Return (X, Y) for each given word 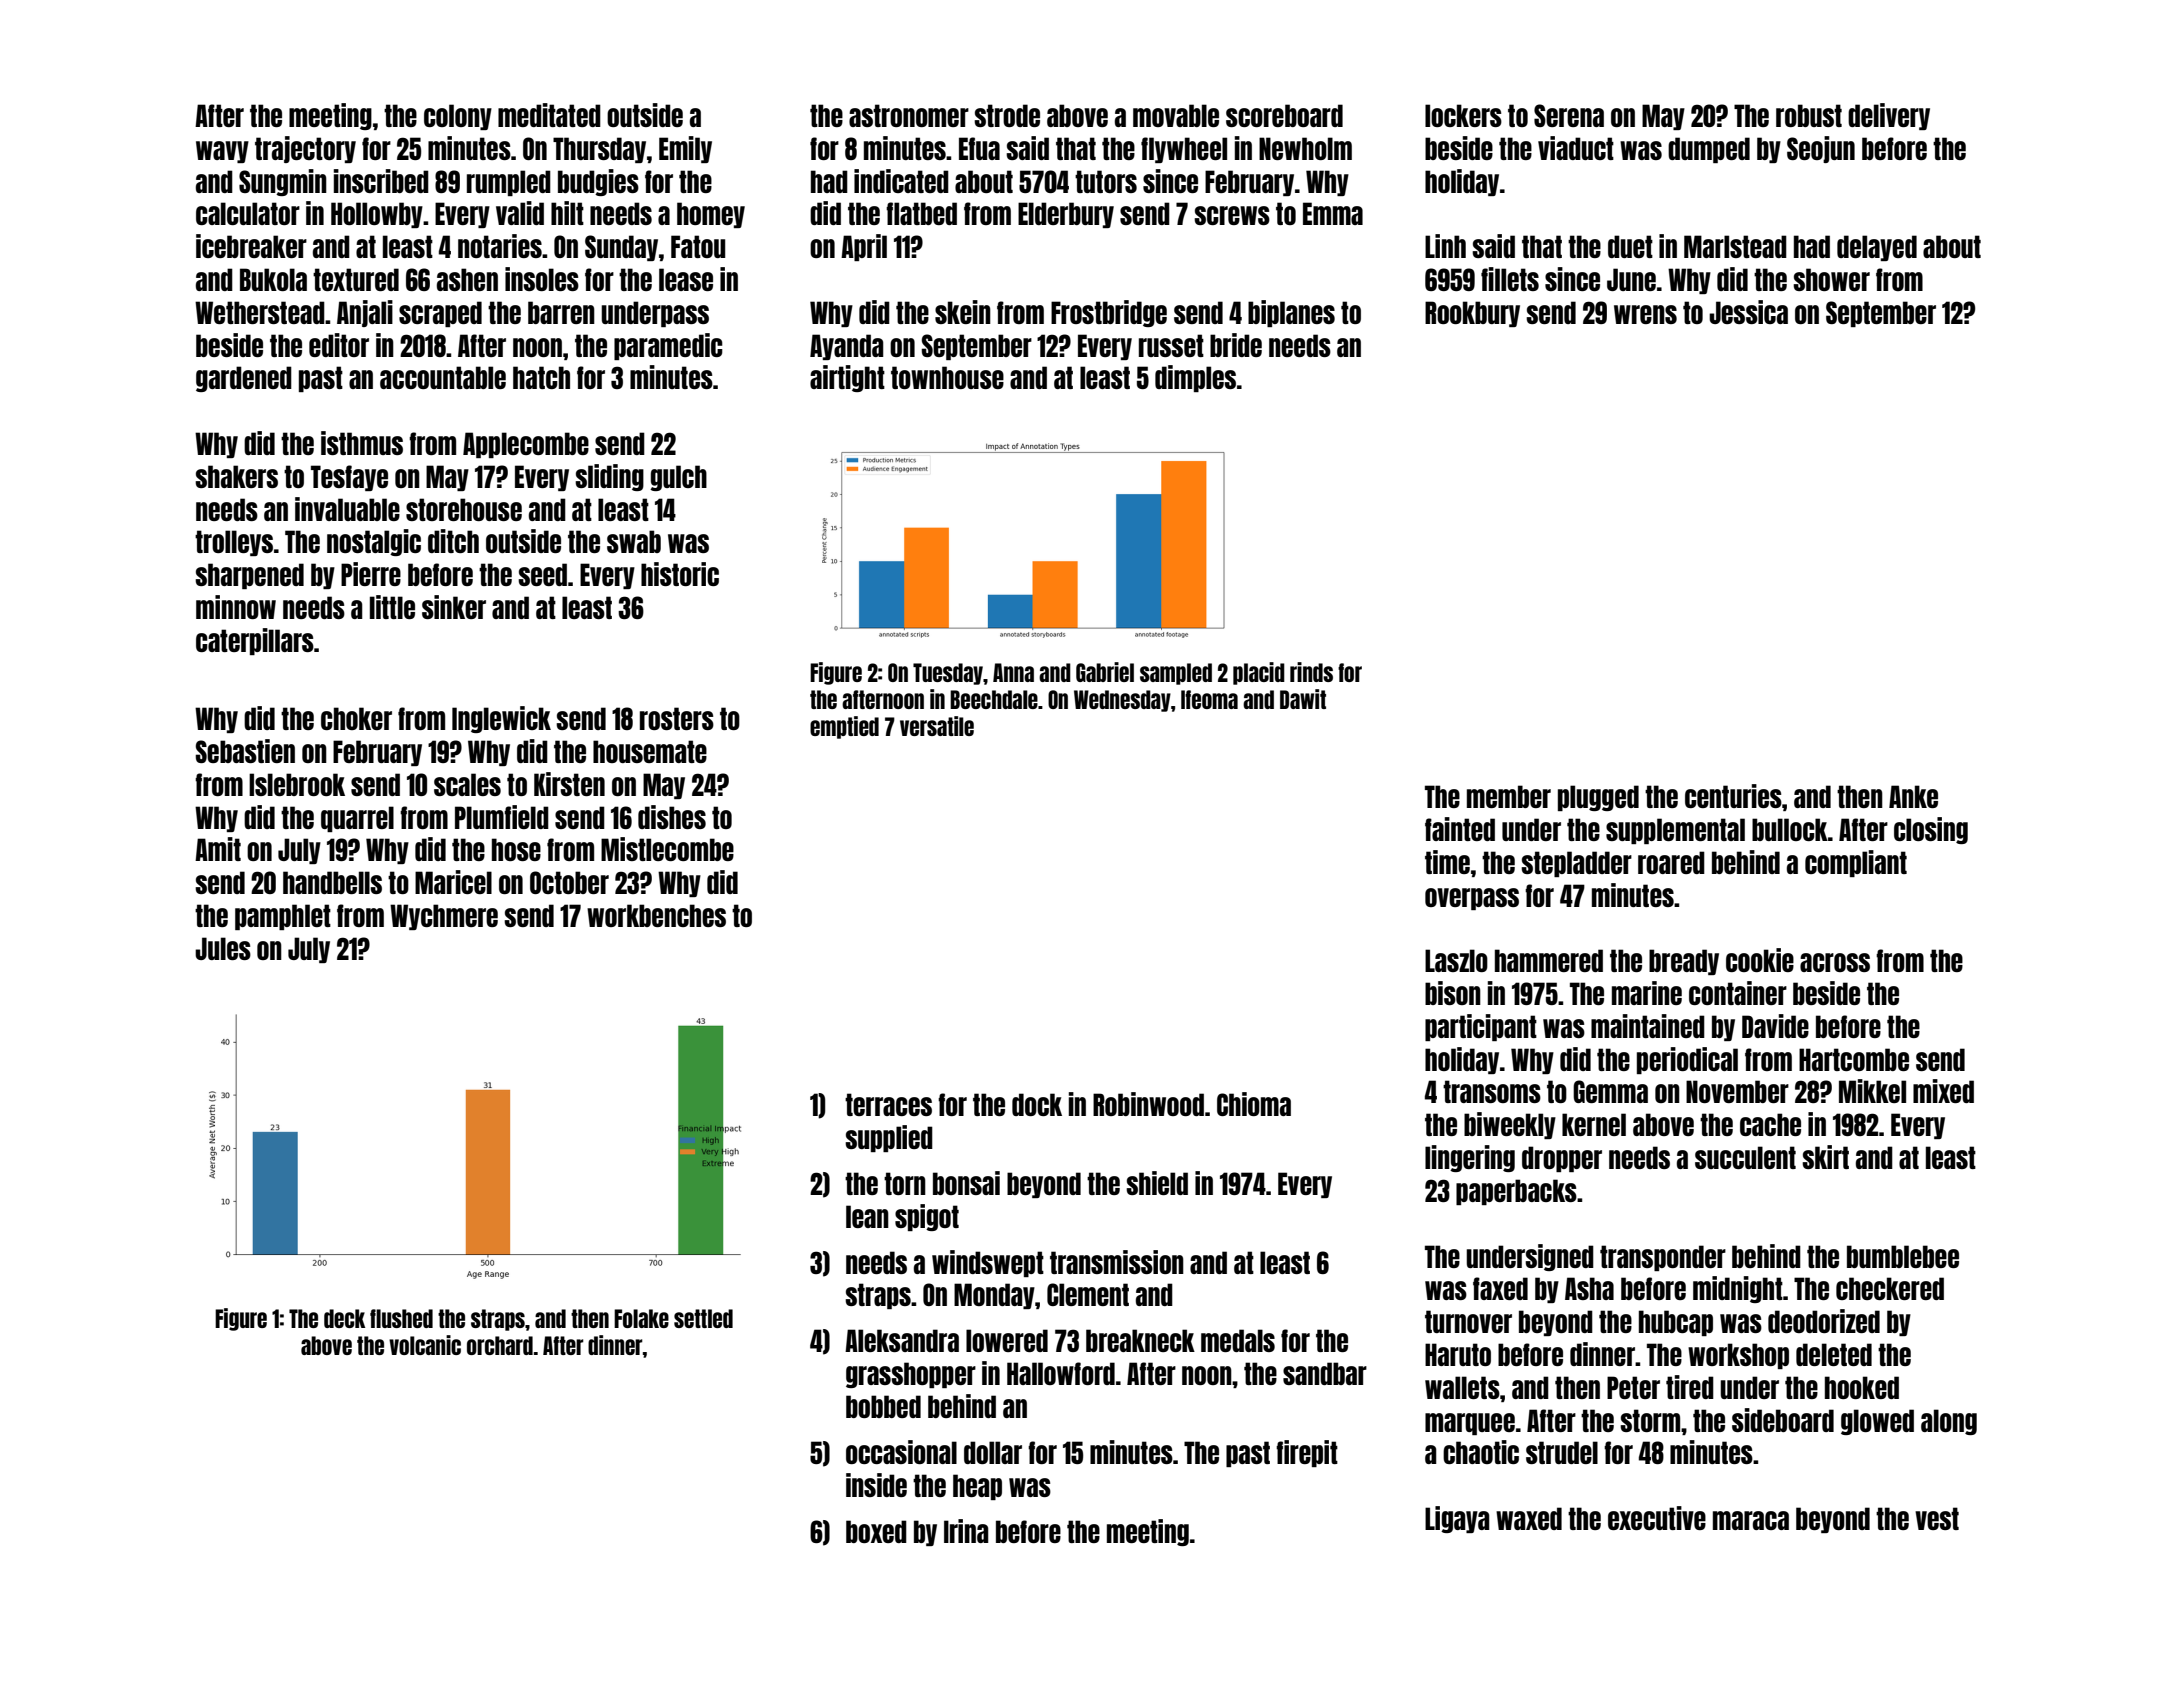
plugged (1598, 798)
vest (1937, 1518)
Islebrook (297, 784)
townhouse (947, 377)
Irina (966, 1531)
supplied (889, 1138)
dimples (1195, 378)
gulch (678, 478)
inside (876, 1485)
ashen (467, 279)
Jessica (1748, 312)
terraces (888, 1104)
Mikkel (1872, 1091)
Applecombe (526, 445)
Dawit (1303, 699)
